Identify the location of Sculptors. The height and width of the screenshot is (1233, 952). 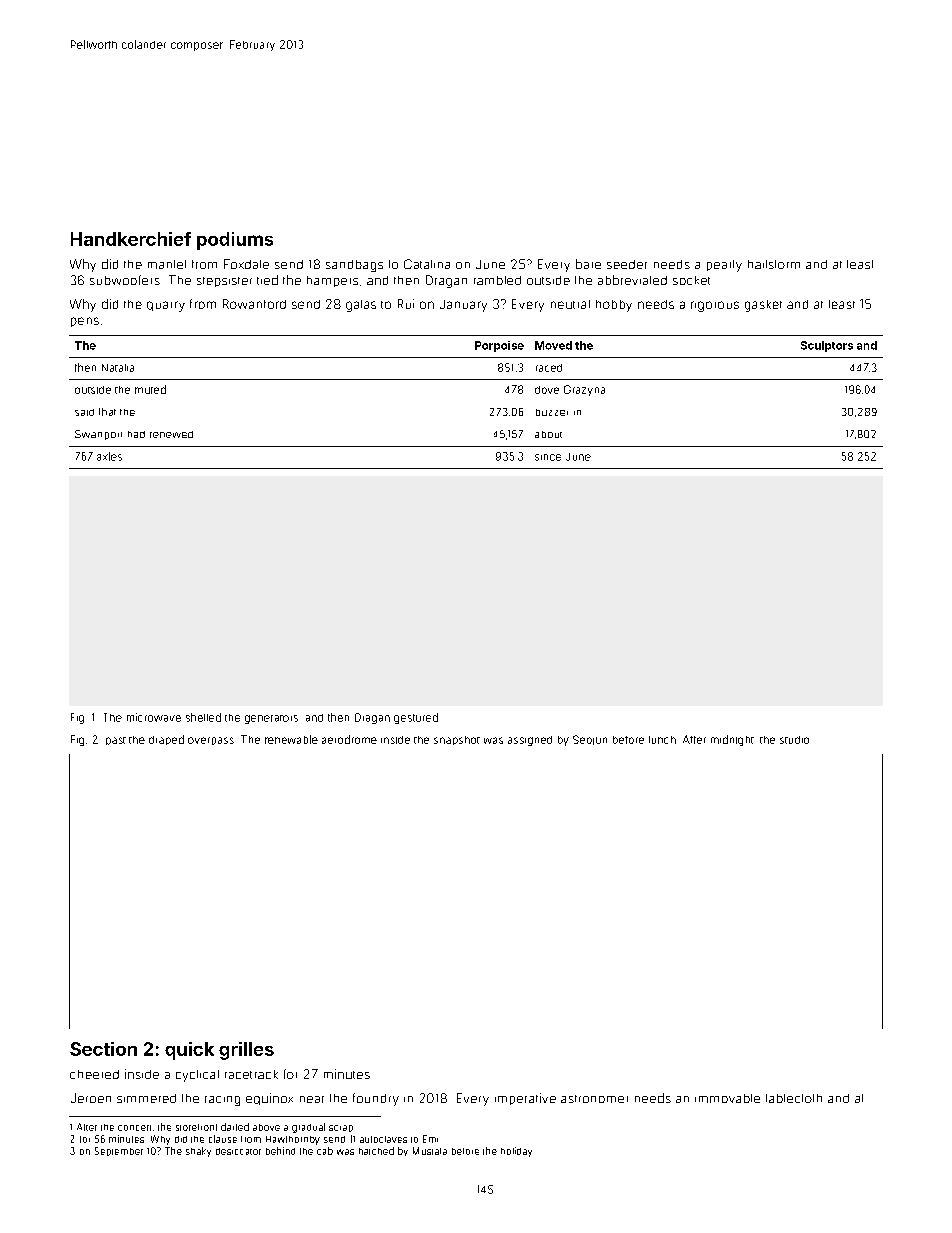
(827, 346).
